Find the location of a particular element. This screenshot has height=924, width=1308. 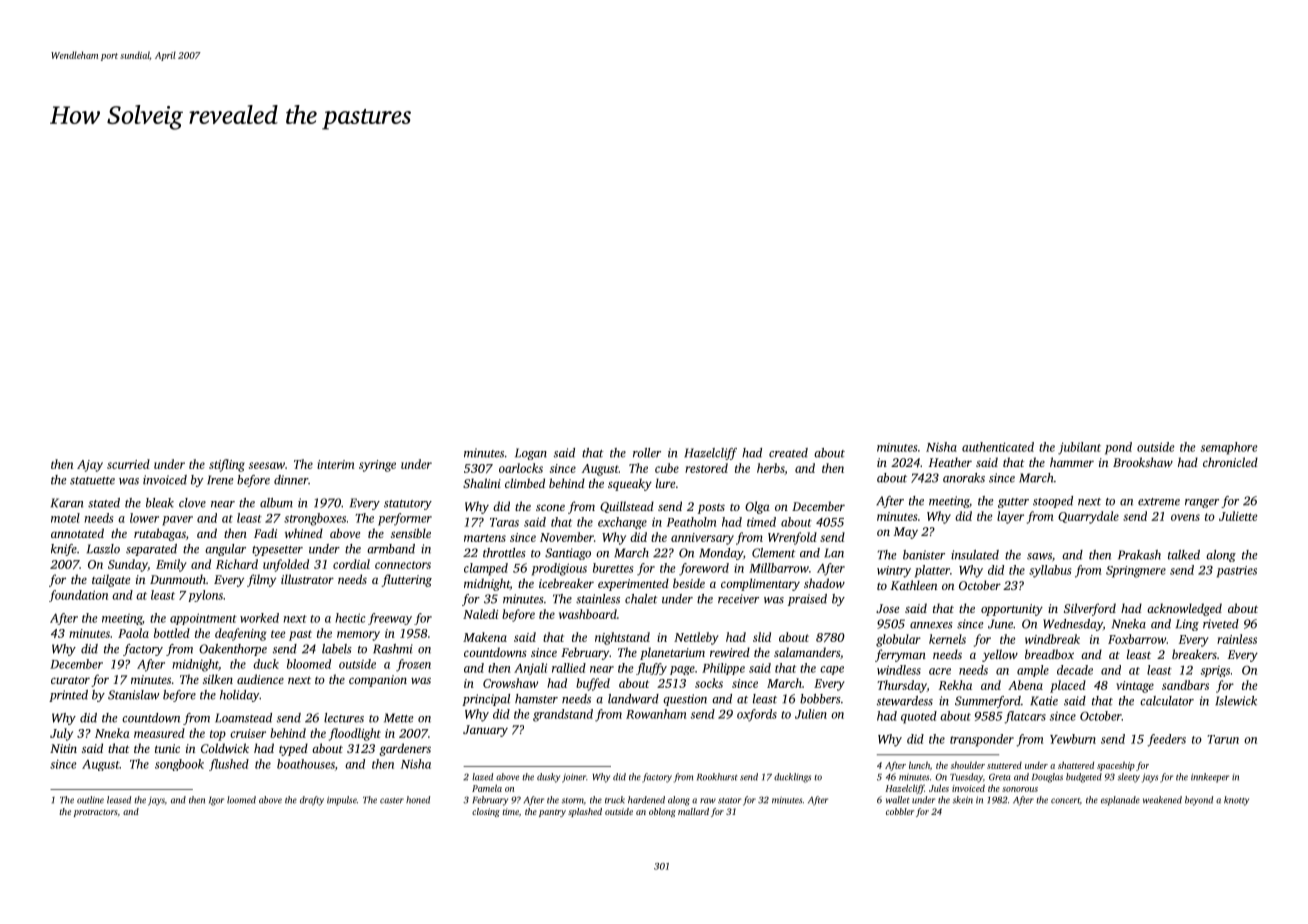

bobbers is located at coordinates (820, 699).
